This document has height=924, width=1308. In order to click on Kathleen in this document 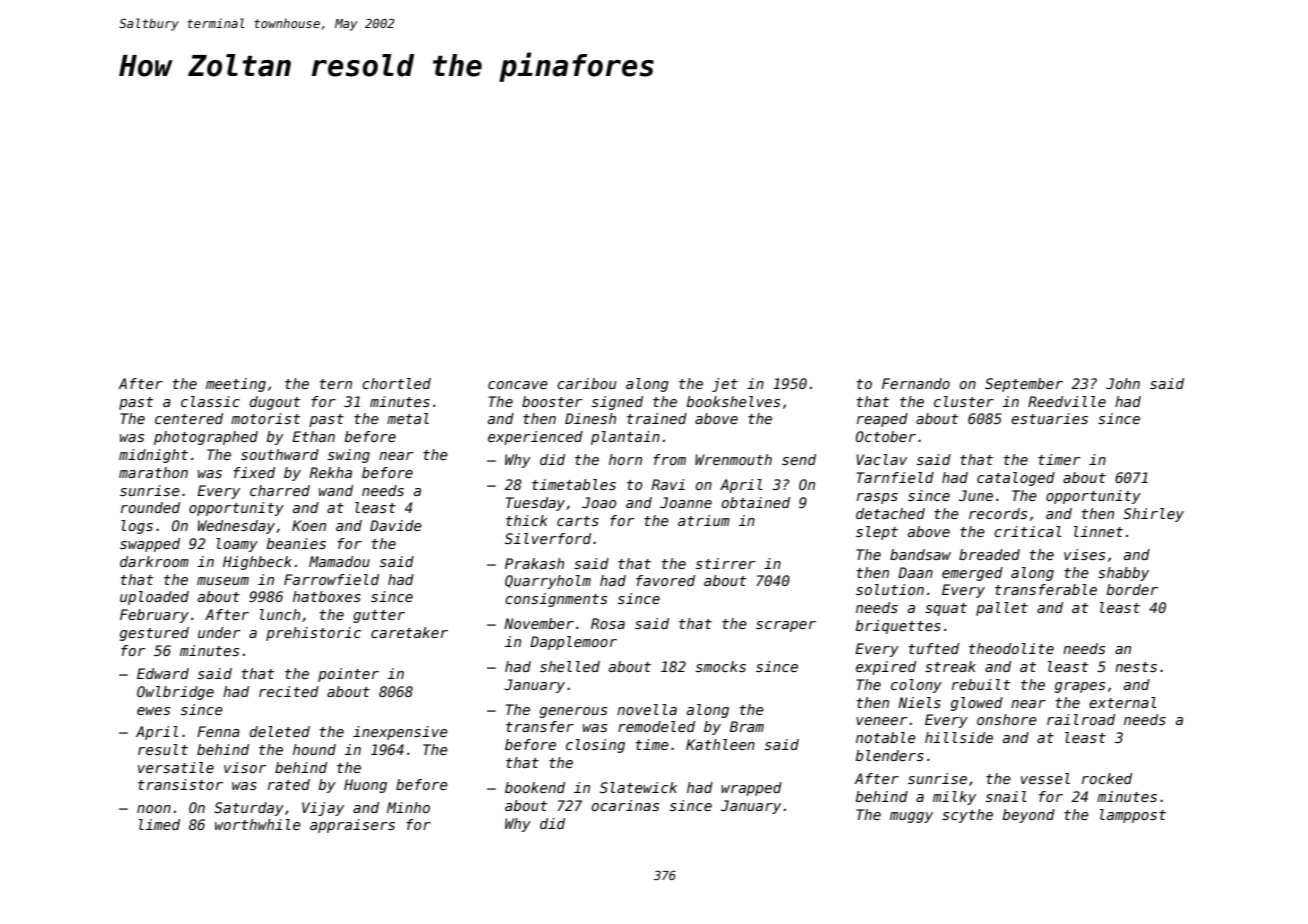, I will do `click(720, 744)`.
